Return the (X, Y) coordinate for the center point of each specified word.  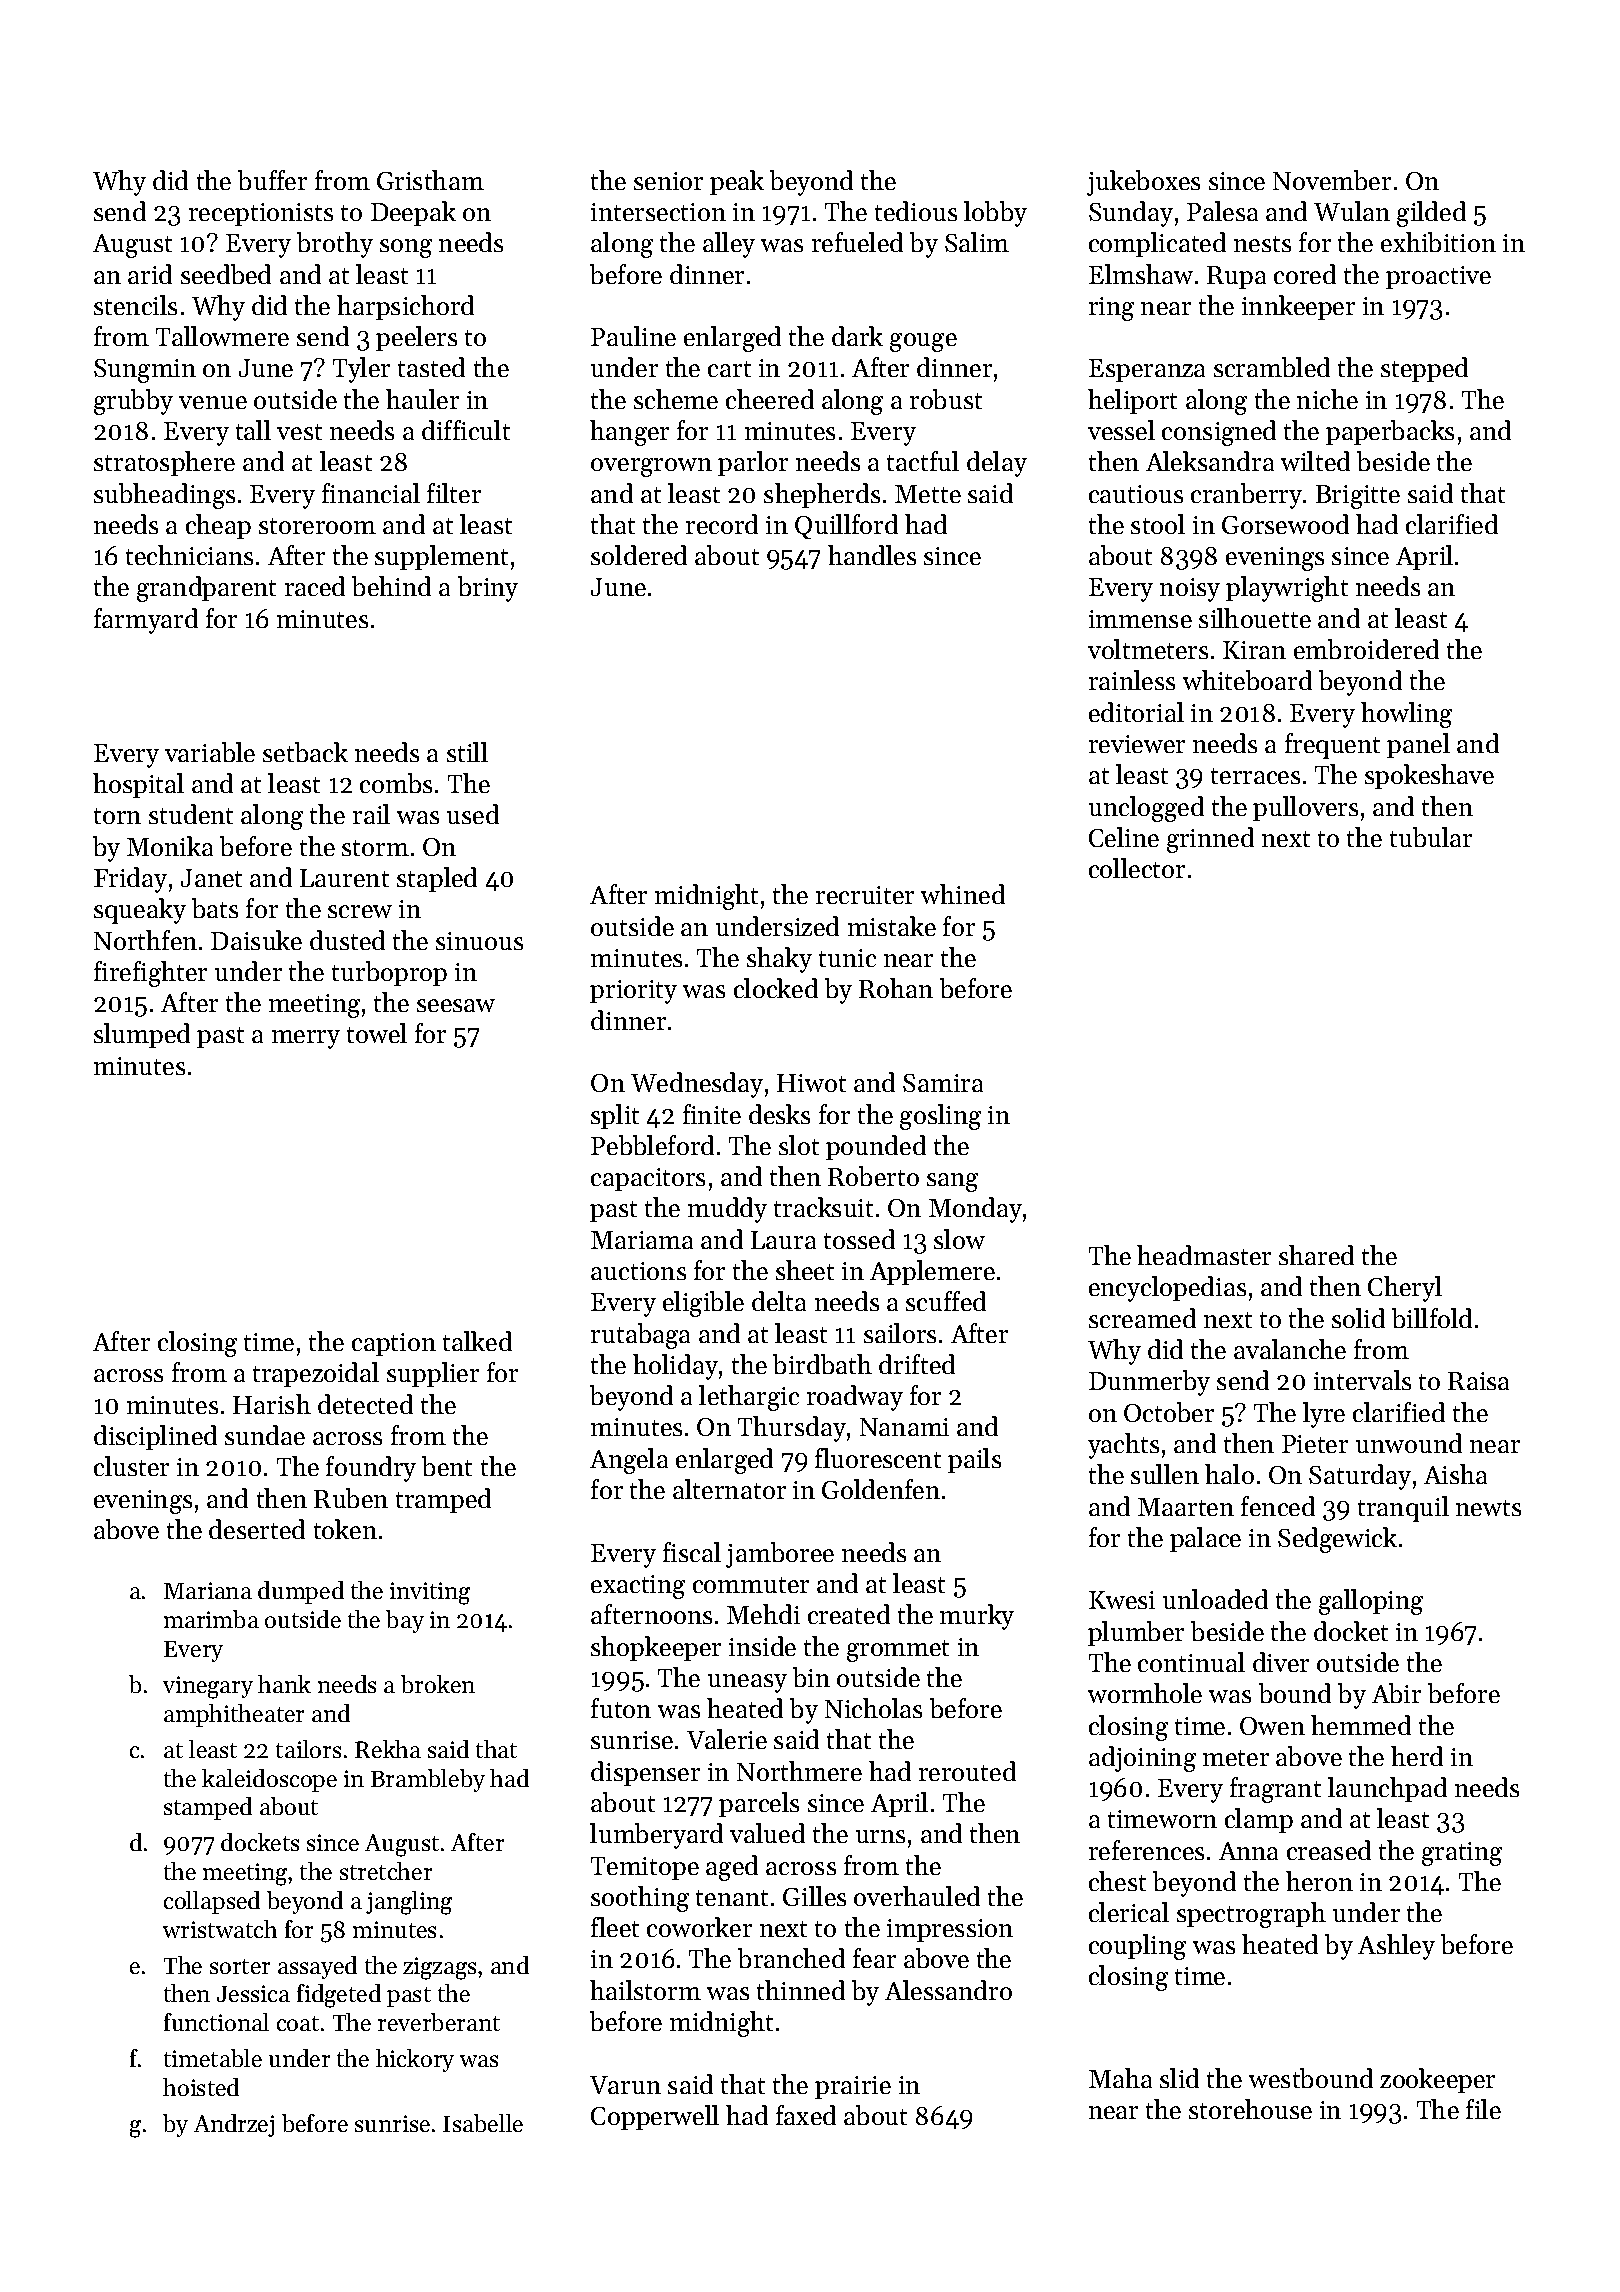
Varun (625, 2085)
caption (394, 1344)
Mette (928, 494)
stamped (208, 1808)
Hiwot (811, 1083)
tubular (1431, 837)
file (1483, 2109)
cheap (218, 526)
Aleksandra (1210, 461)
